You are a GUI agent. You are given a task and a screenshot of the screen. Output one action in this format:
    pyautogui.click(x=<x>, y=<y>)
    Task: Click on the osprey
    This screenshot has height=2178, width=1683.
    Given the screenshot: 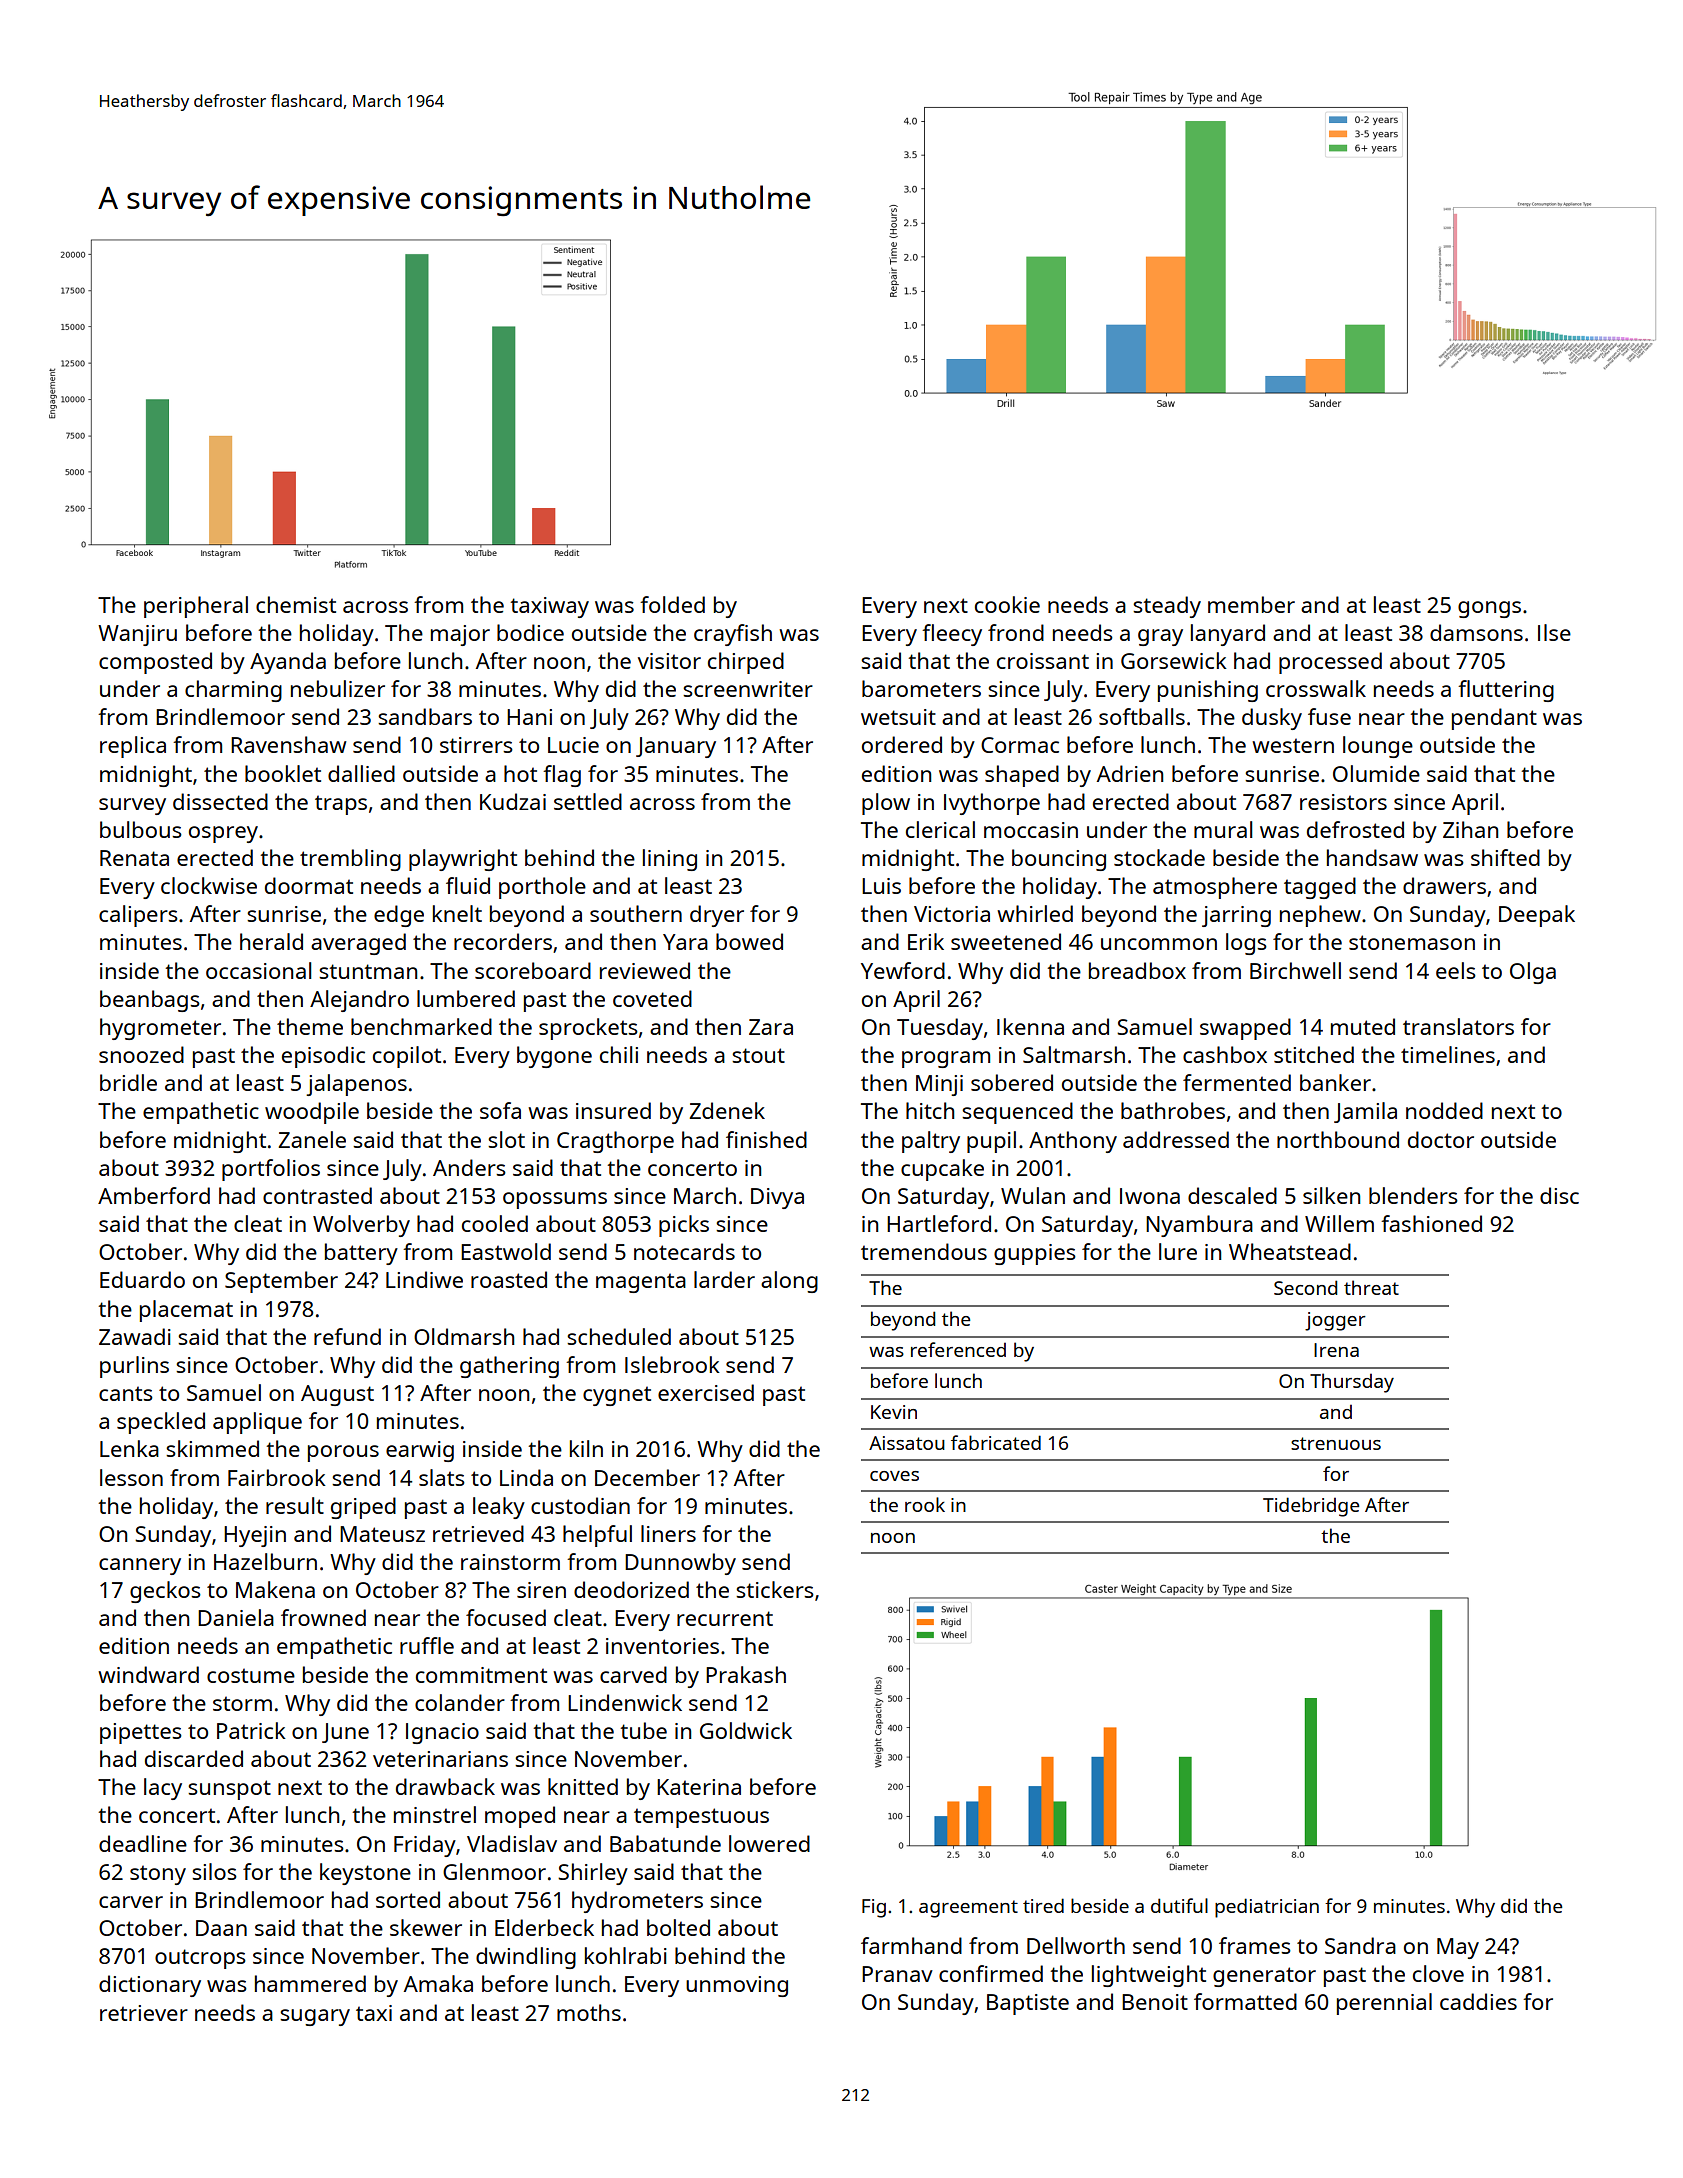 What is the action you would take?
    pyautogui.click(x=223, y=834)
